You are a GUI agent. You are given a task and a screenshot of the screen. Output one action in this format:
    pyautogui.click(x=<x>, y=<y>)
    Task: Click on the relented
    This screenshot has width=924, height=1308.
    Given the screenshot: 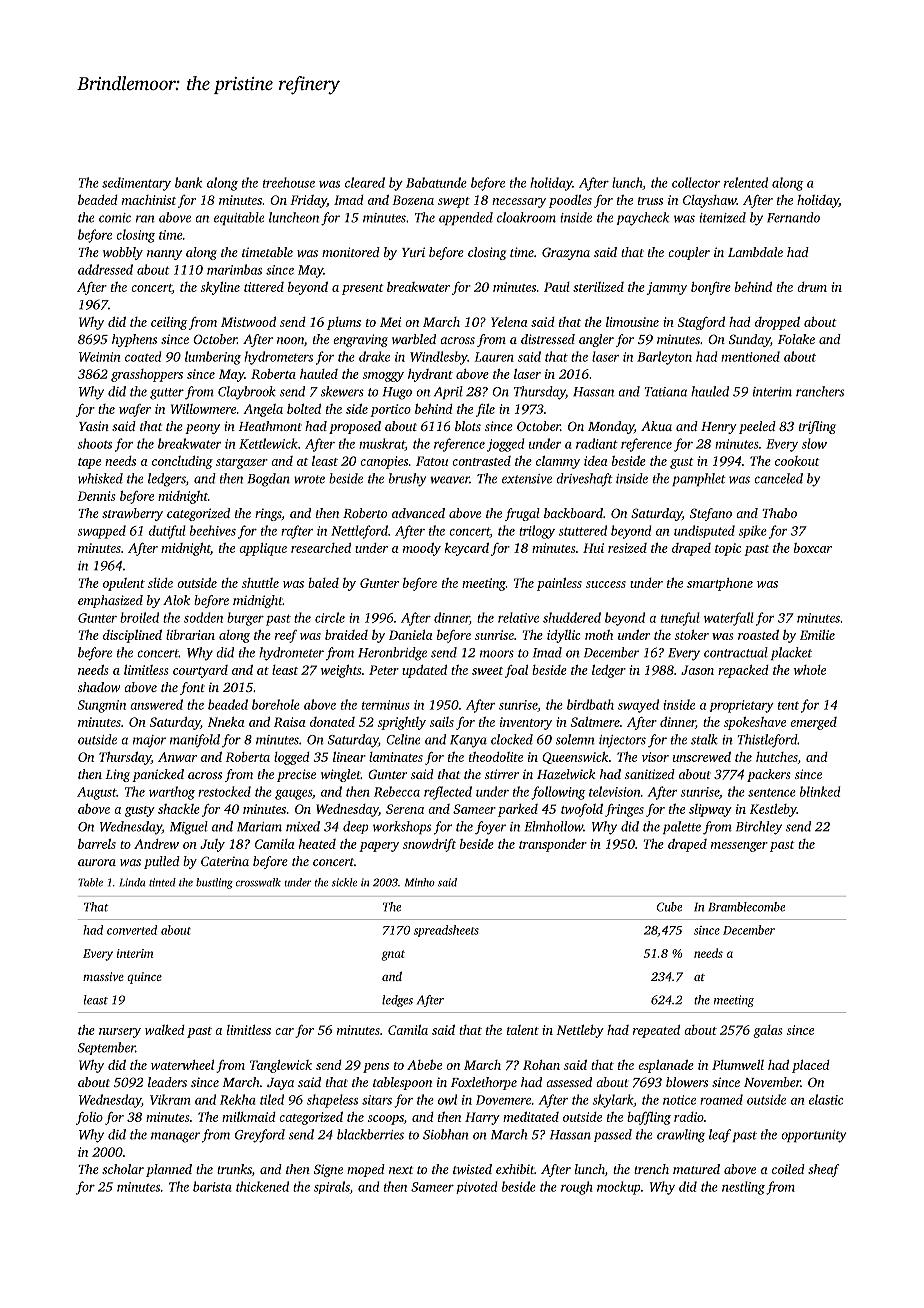 What is the action you would take?
    pyautogui.click(x=746, y=182)
